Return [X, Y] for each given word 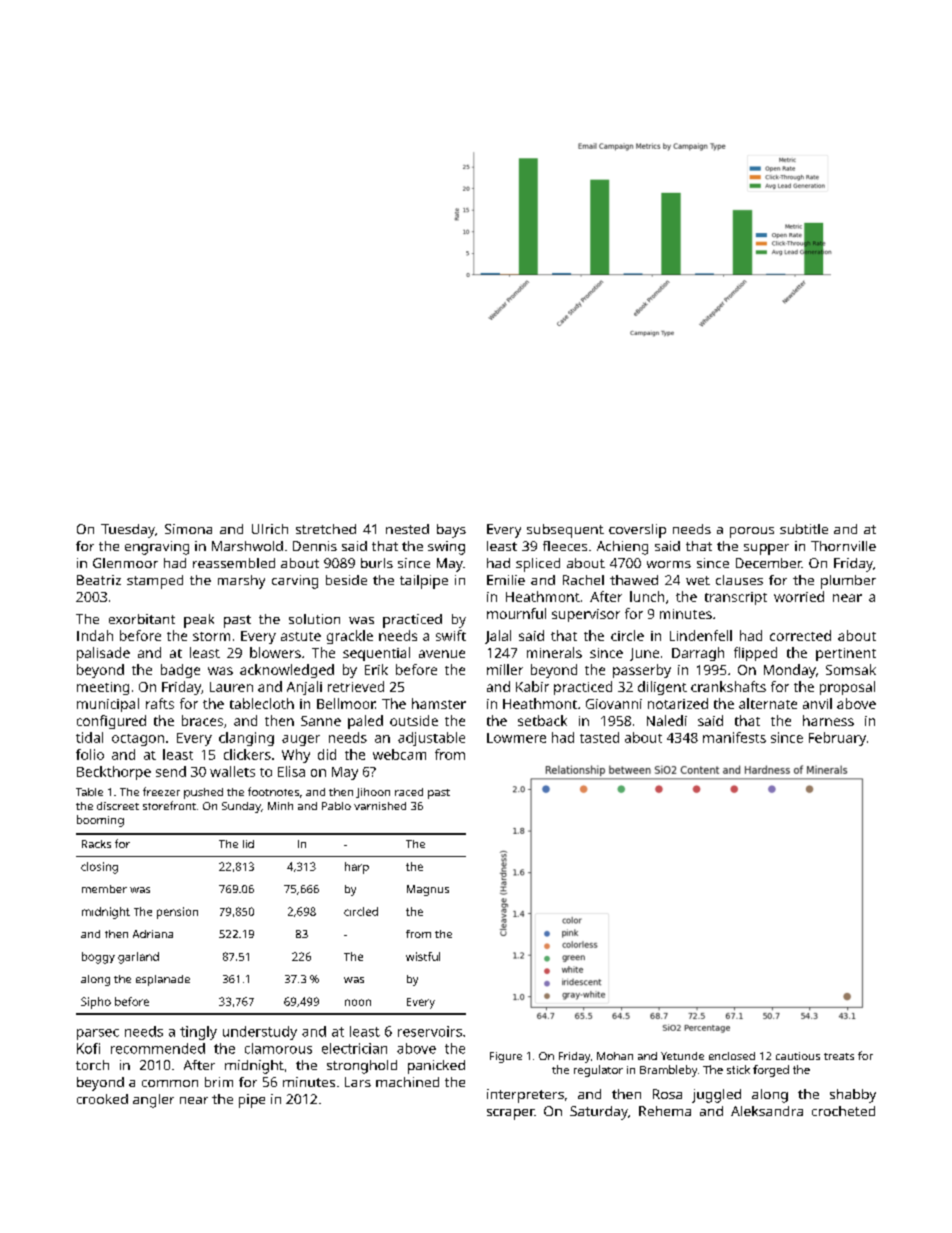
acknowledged [287, 671]
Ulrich [270, 529]
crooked [102, 1099]
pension [177, 913]
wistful [423, 956]
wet [698, 580]
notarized [678, 703]
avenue [442, 654]
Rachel [583, 580]
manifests [734, 737]
